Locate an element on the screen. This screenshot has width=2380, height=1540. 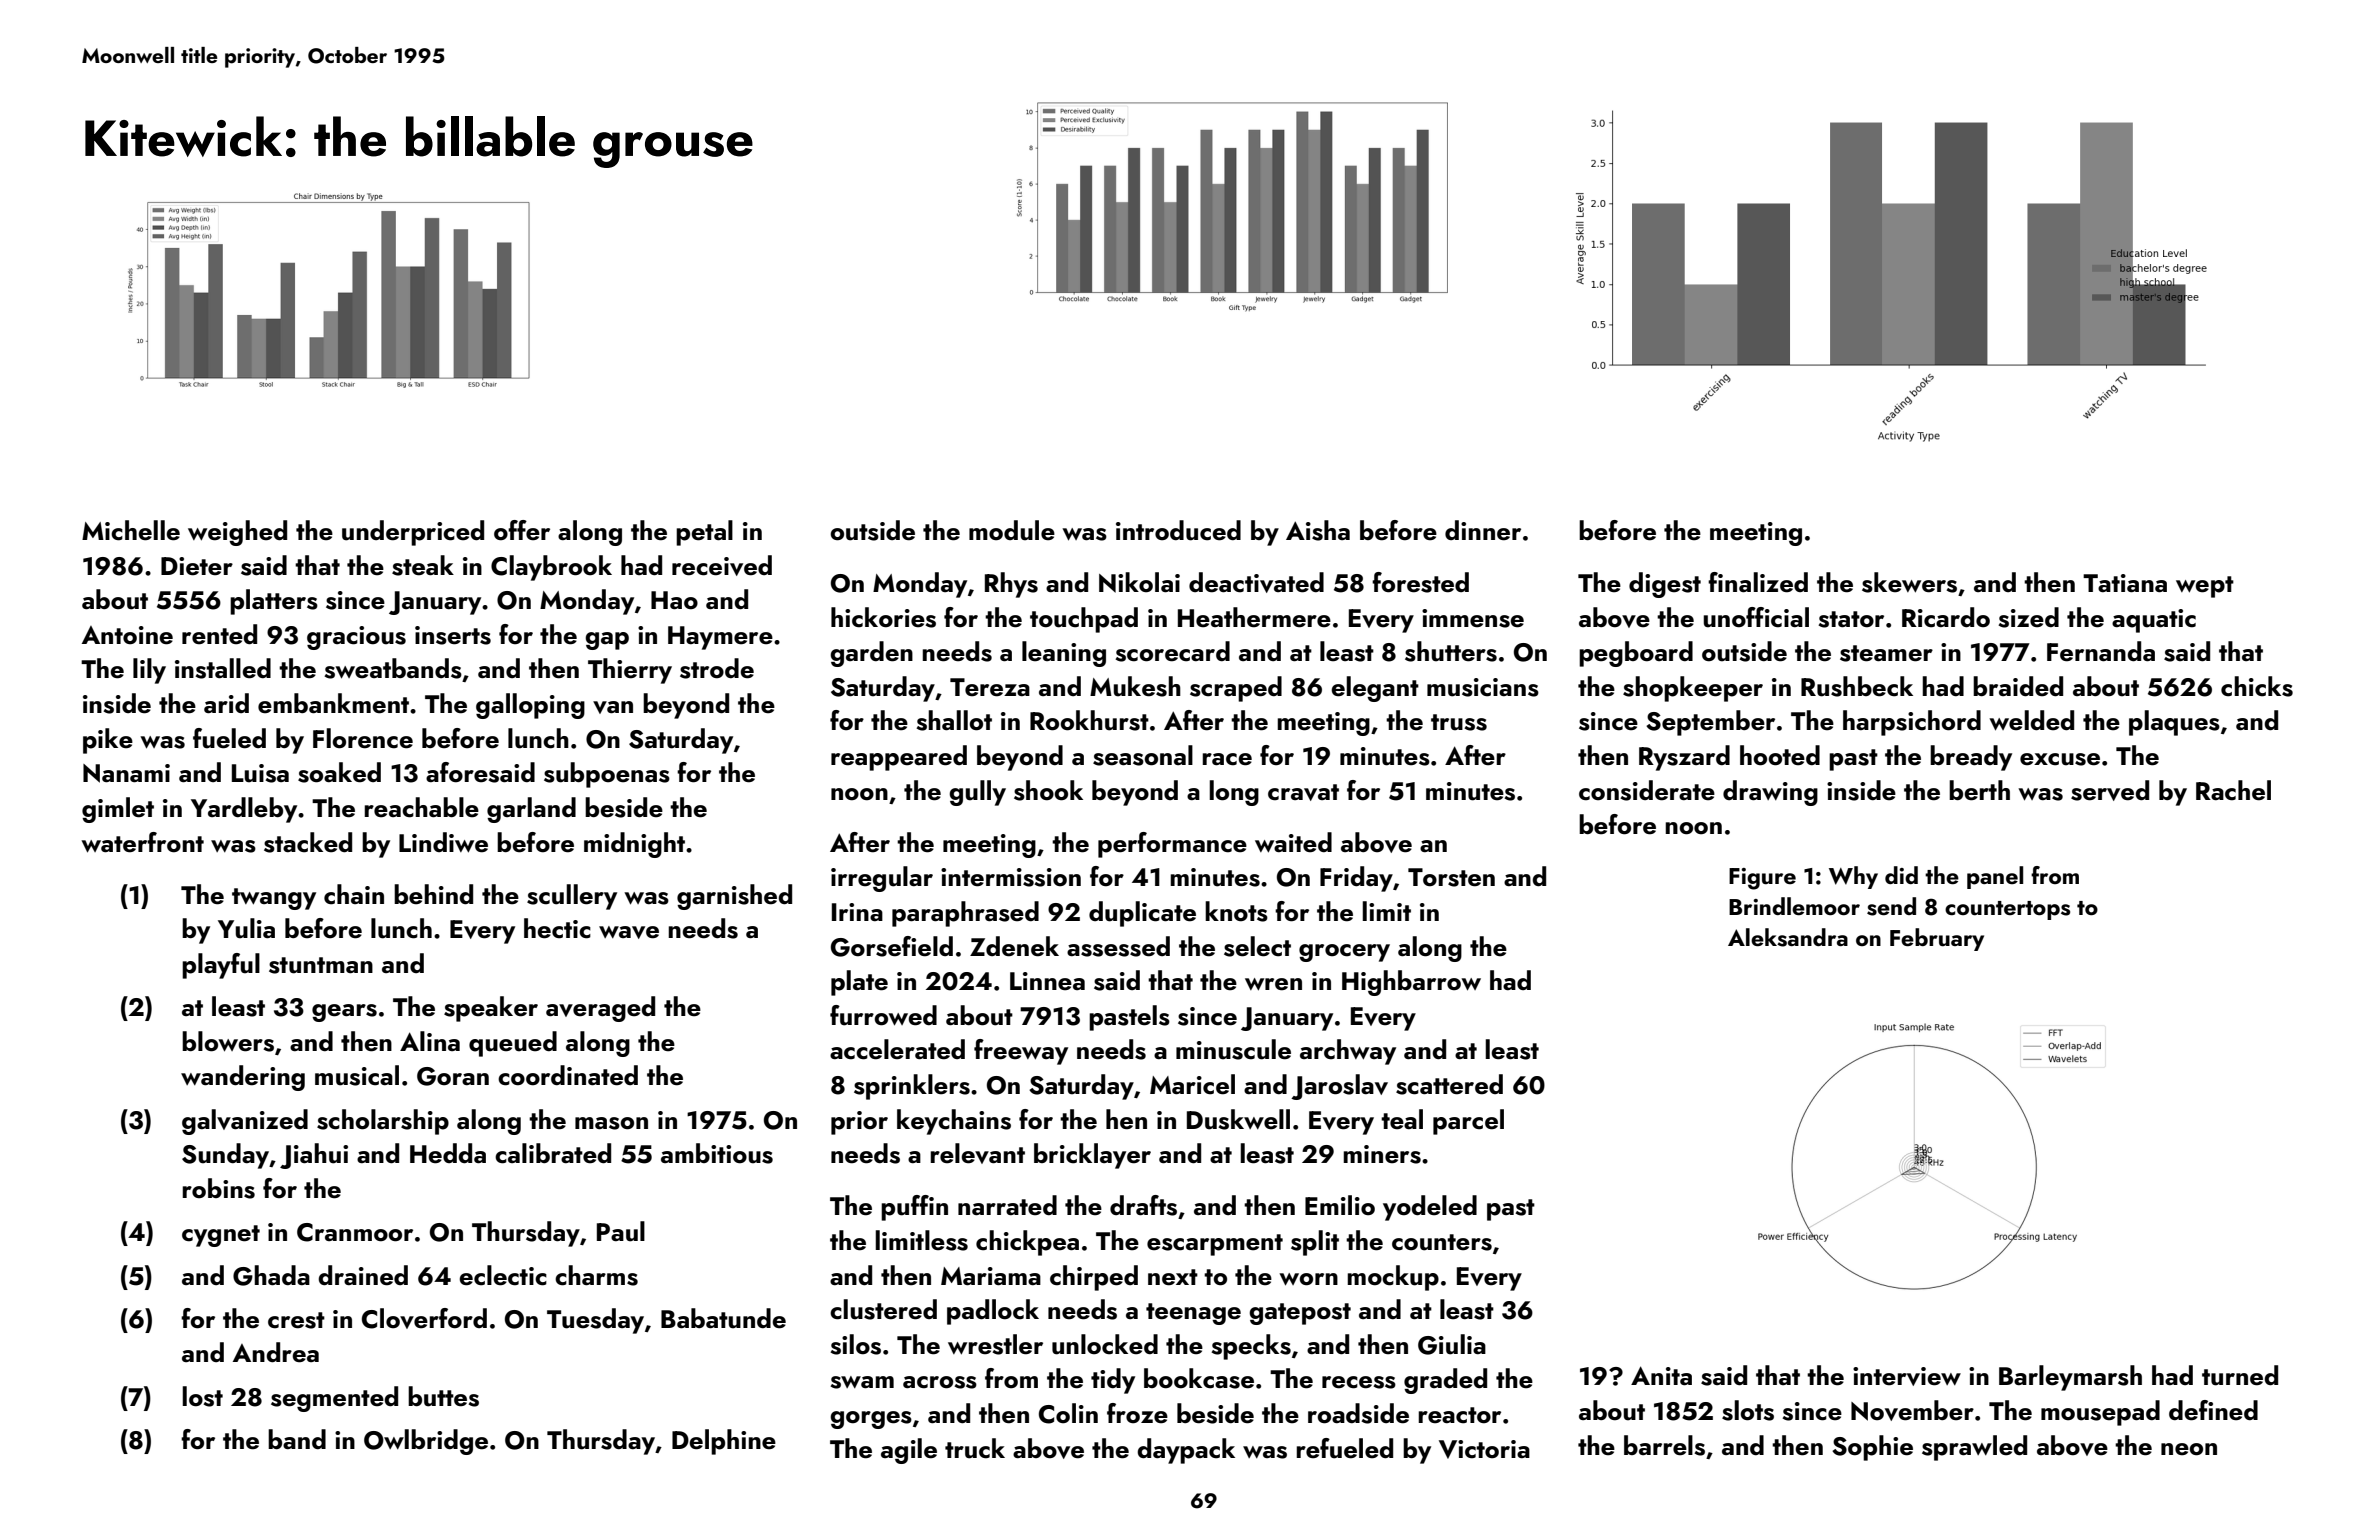
gracious is located at coordinates (356, 638).
